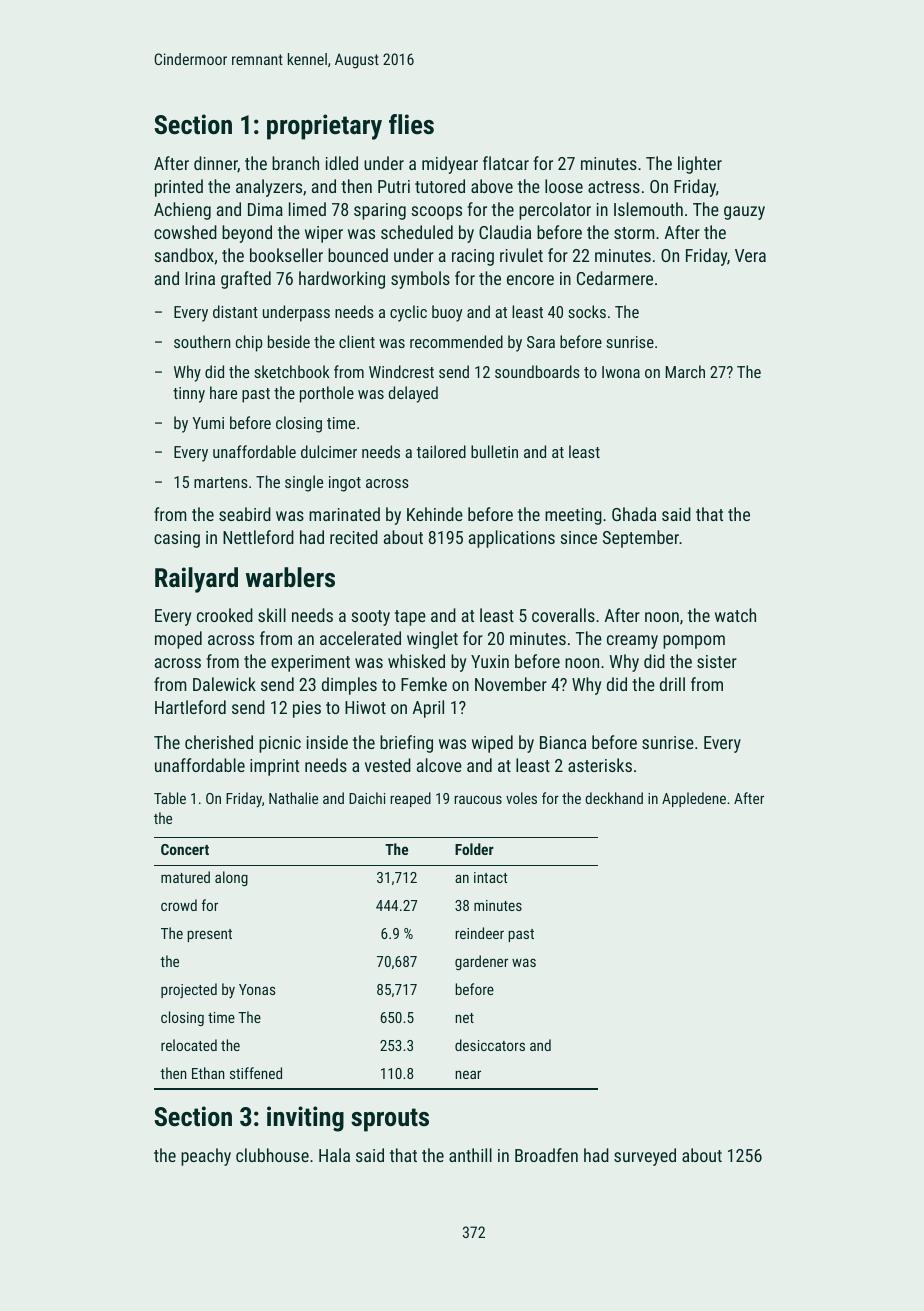 This page has height=1311, width=924. I want to click on peachy, so click(206, 1157).
